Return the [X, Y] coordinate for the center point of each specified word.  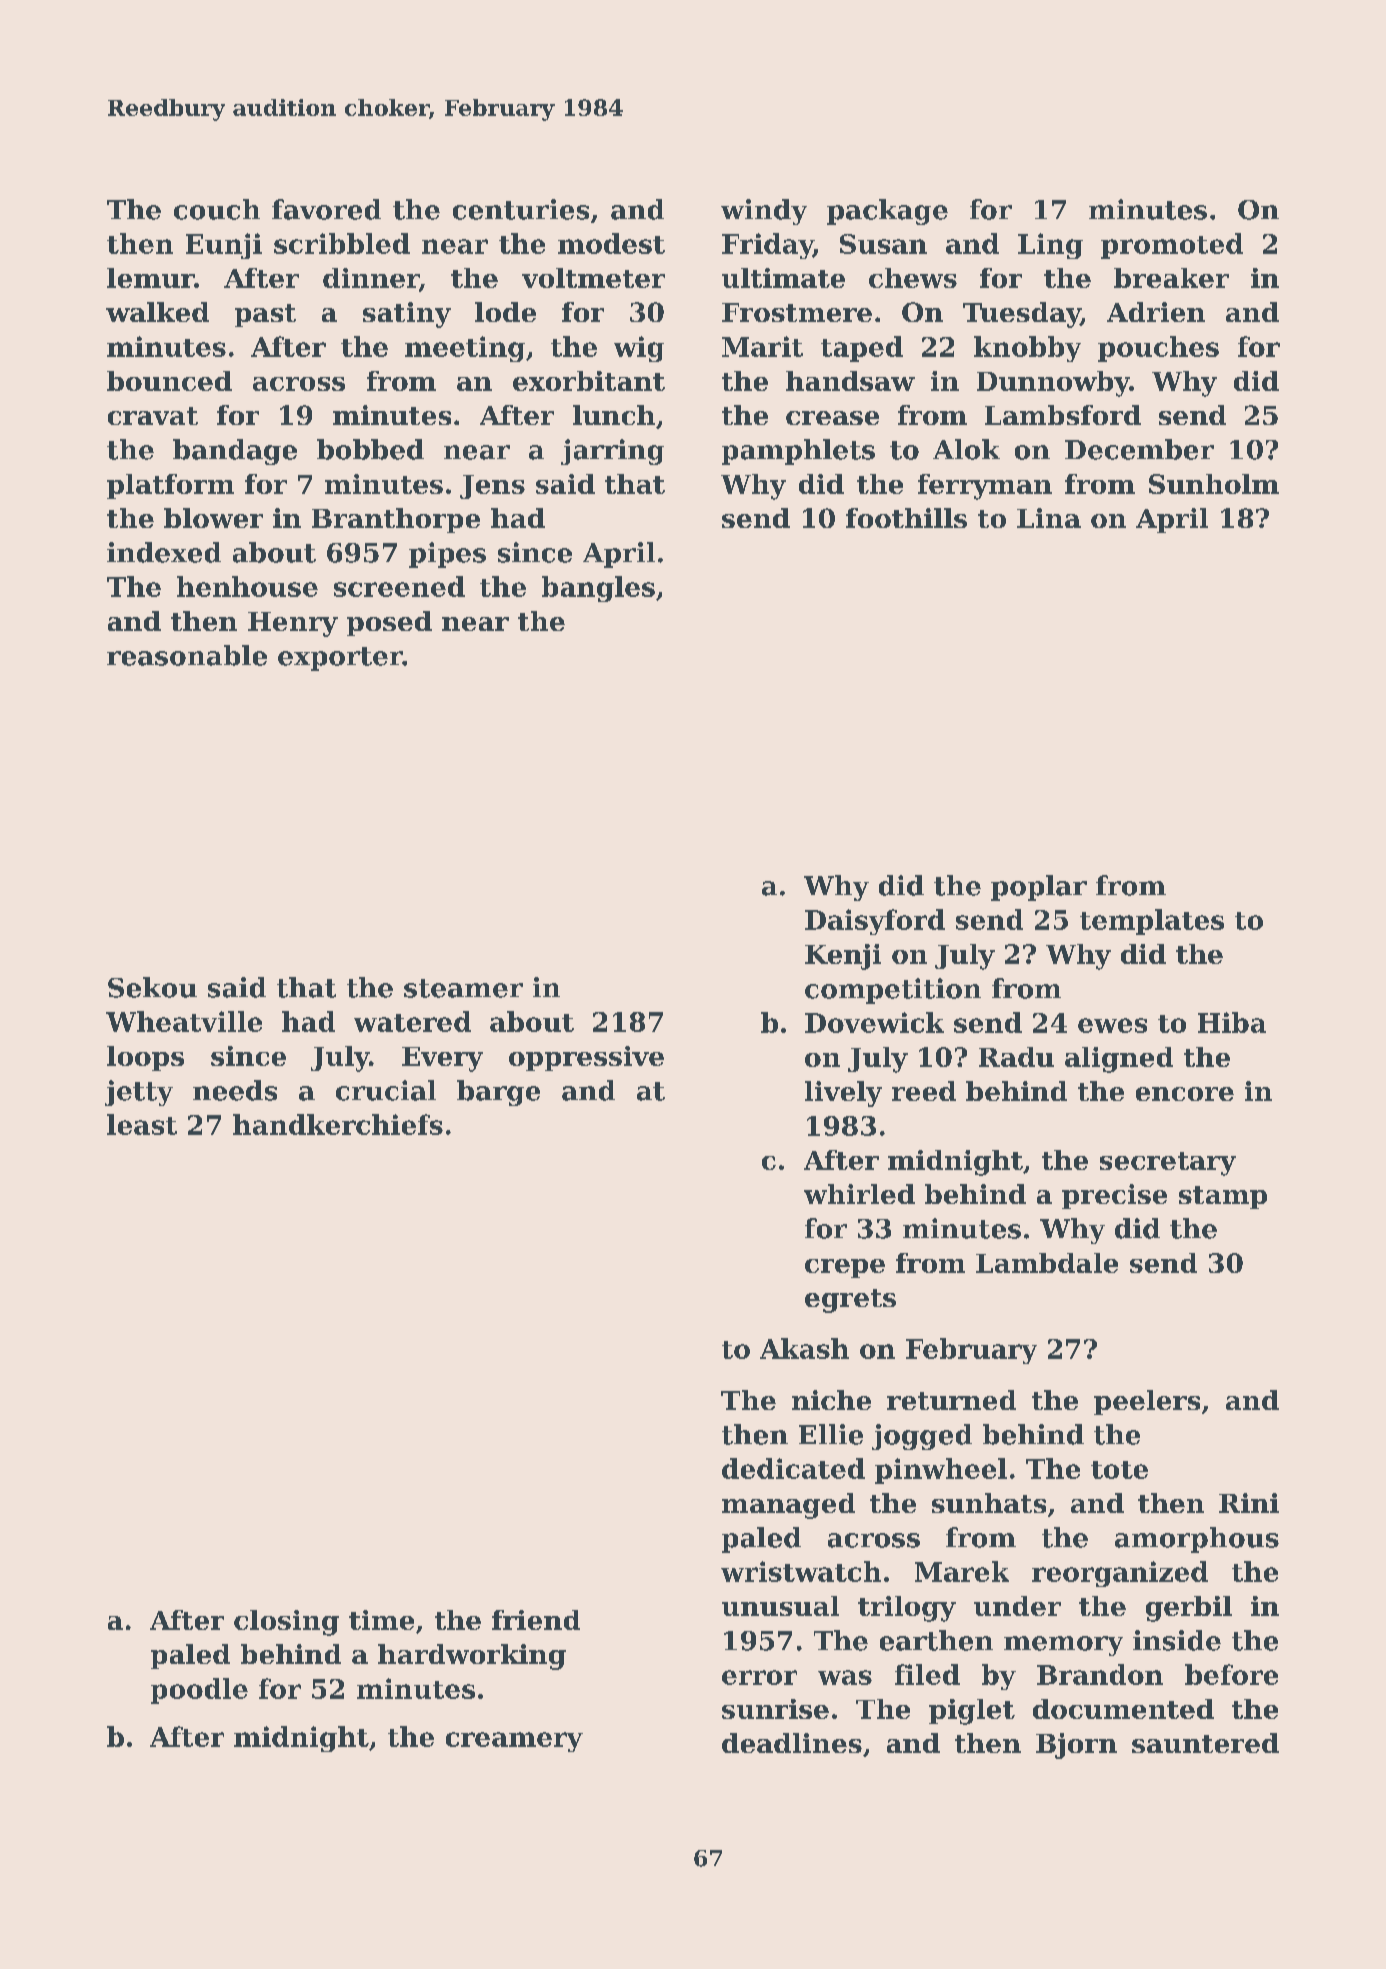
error [759, 1677]
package [887, 212]
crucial [386, 1090]
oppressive [586, 1058]
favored [326, 209]
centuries [521, 209]
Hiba [1232, 1022]
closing [286, 1623]
